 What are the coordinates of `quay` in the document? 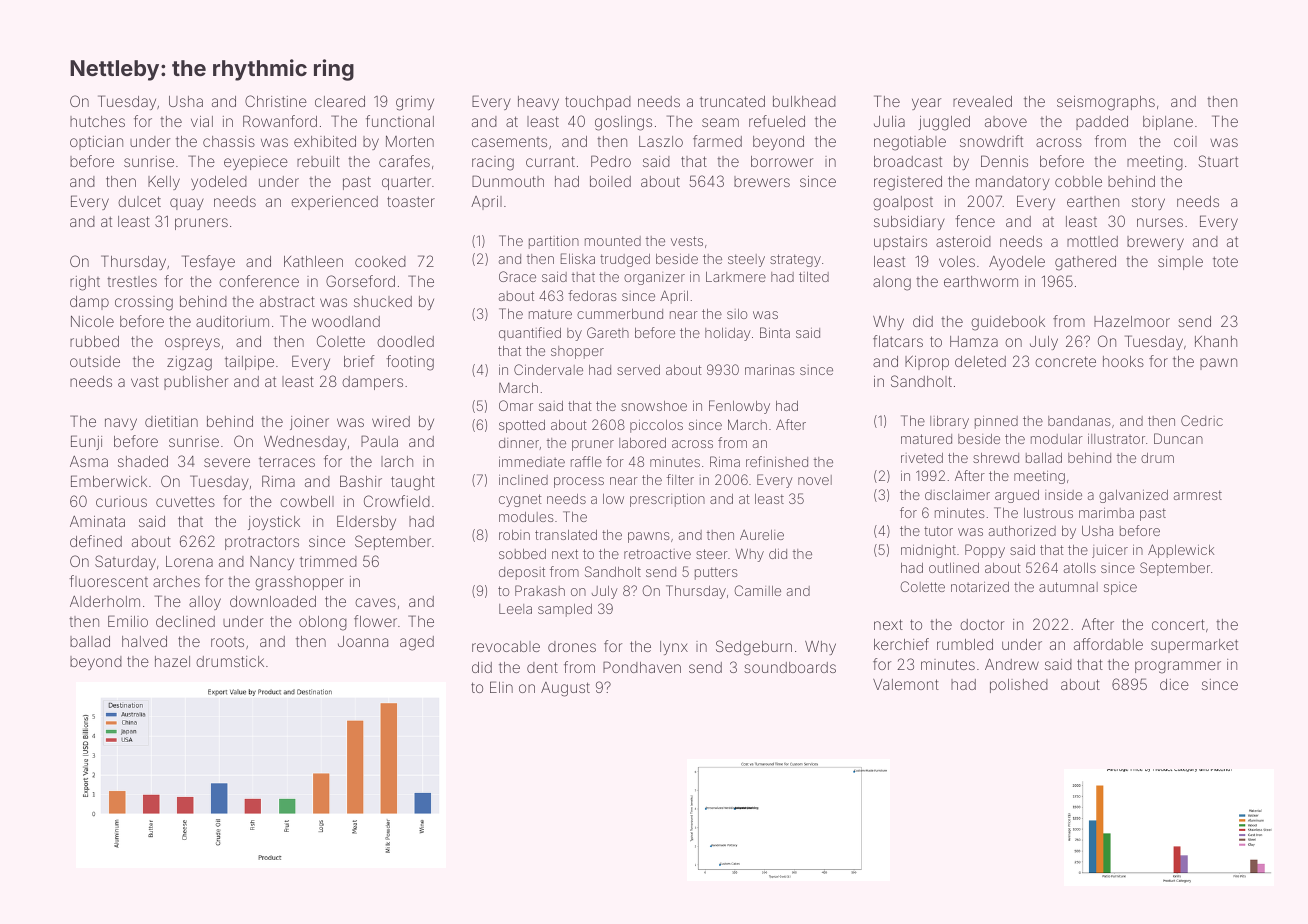 It's located at (187, 204).
